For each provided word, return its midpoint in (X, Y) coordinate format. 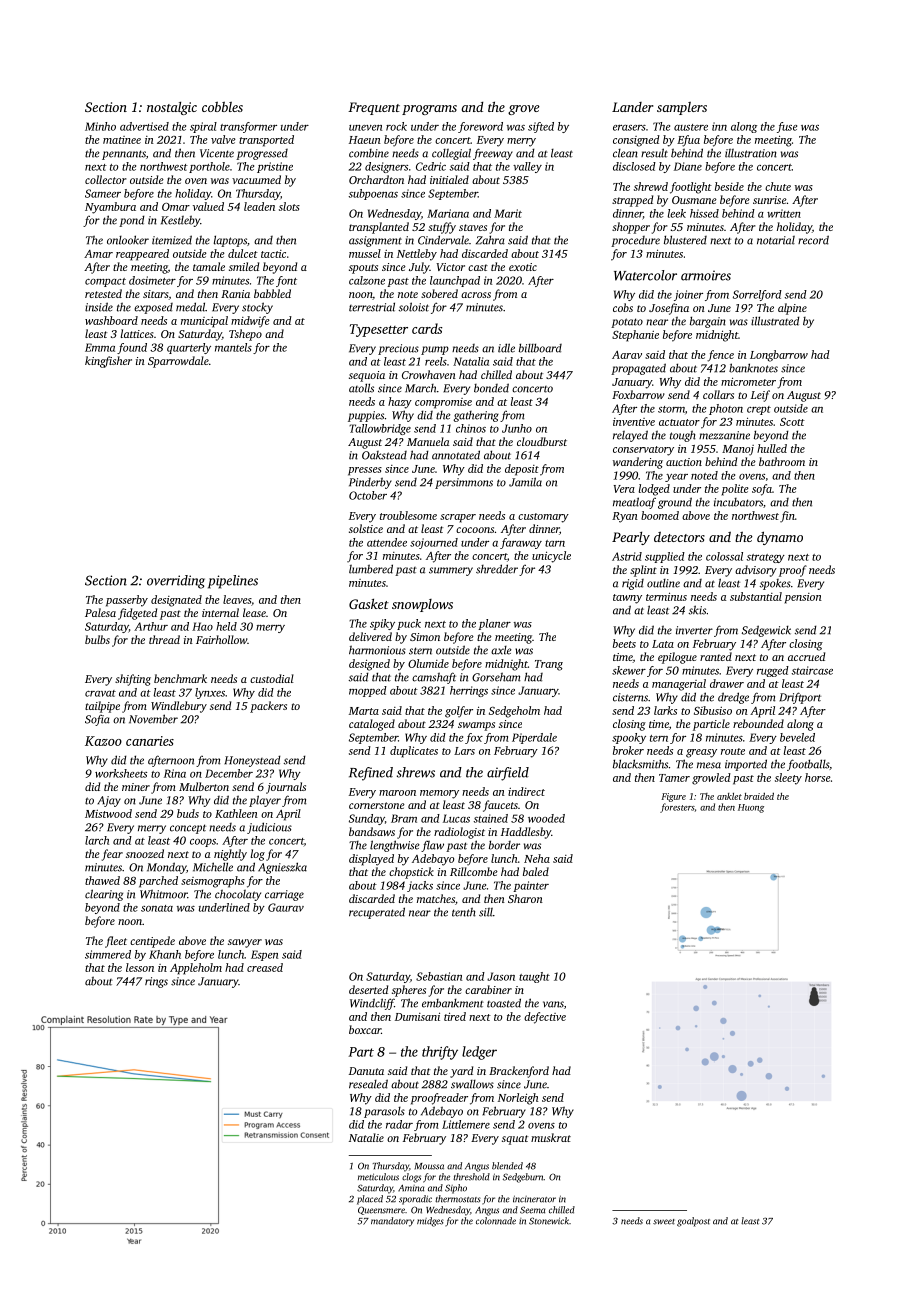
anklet (729, 796)
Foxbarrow (638, 394)
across (476, 295)
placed (370, 1200)
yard (461, 1072)
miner (136, 787)
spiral (203, 127)
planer (494, 624)
